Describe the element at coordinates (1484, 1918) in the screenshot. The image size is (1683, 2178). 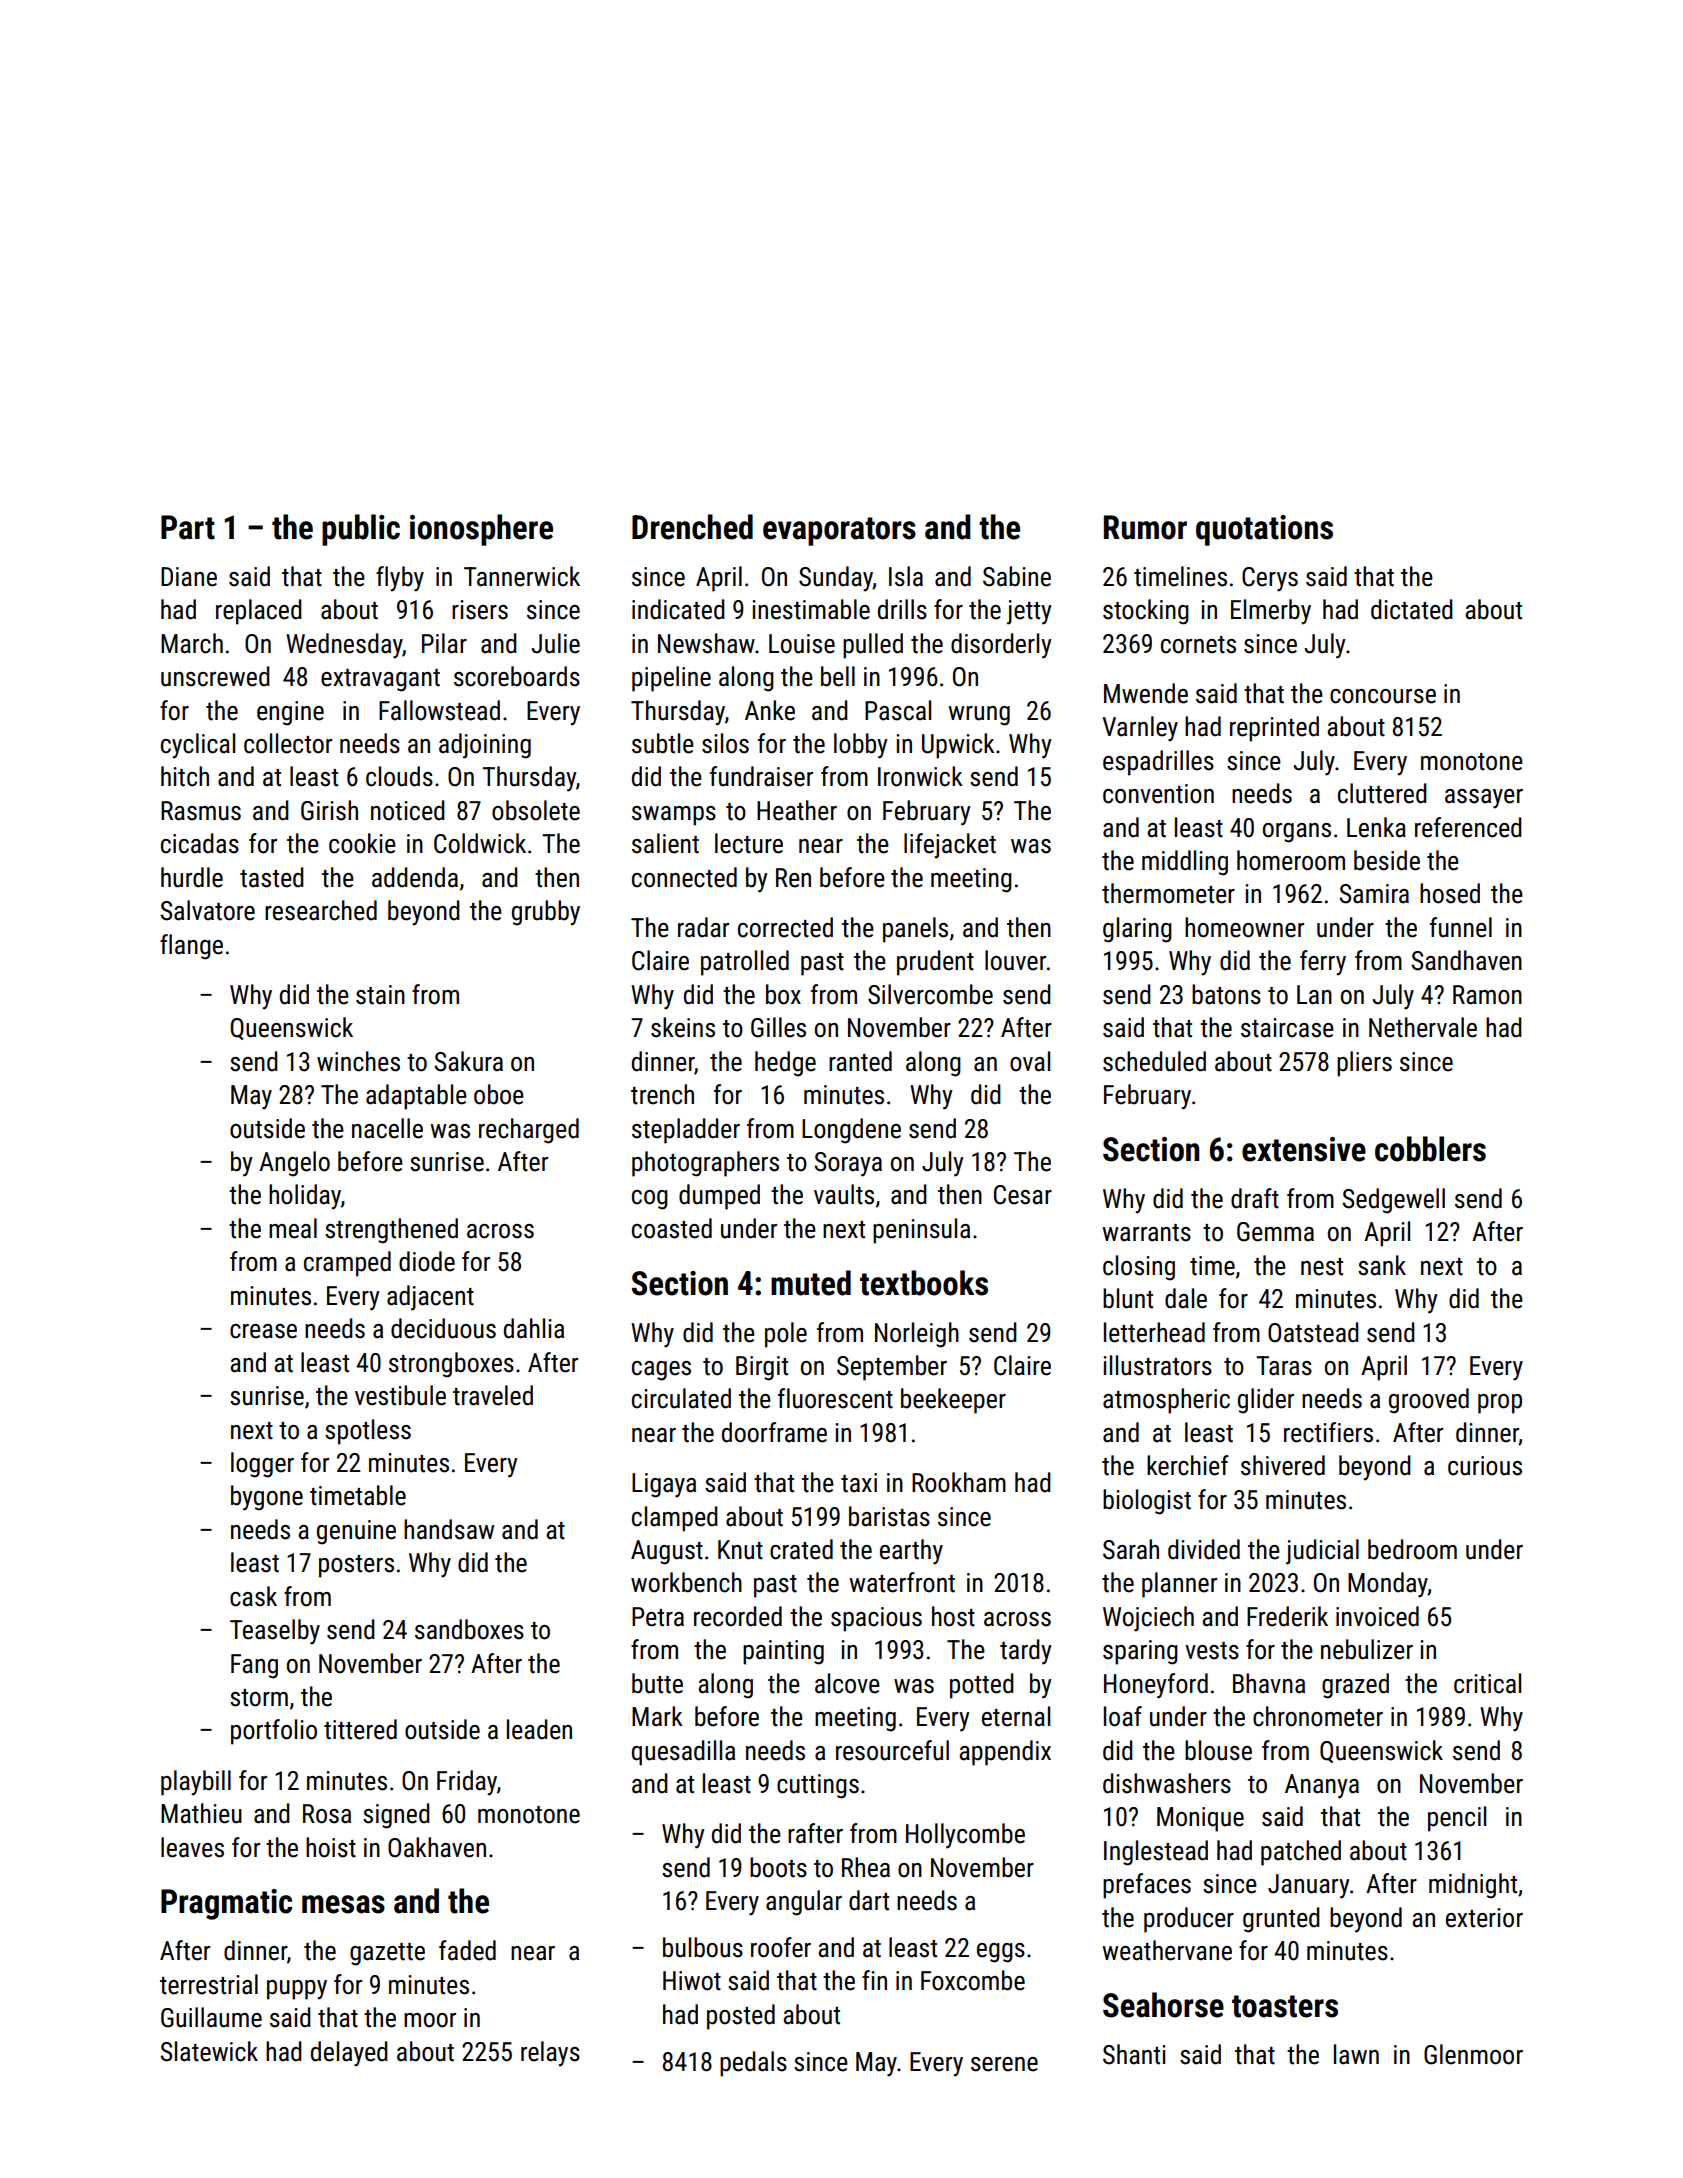
I see `exterior` at that location.
